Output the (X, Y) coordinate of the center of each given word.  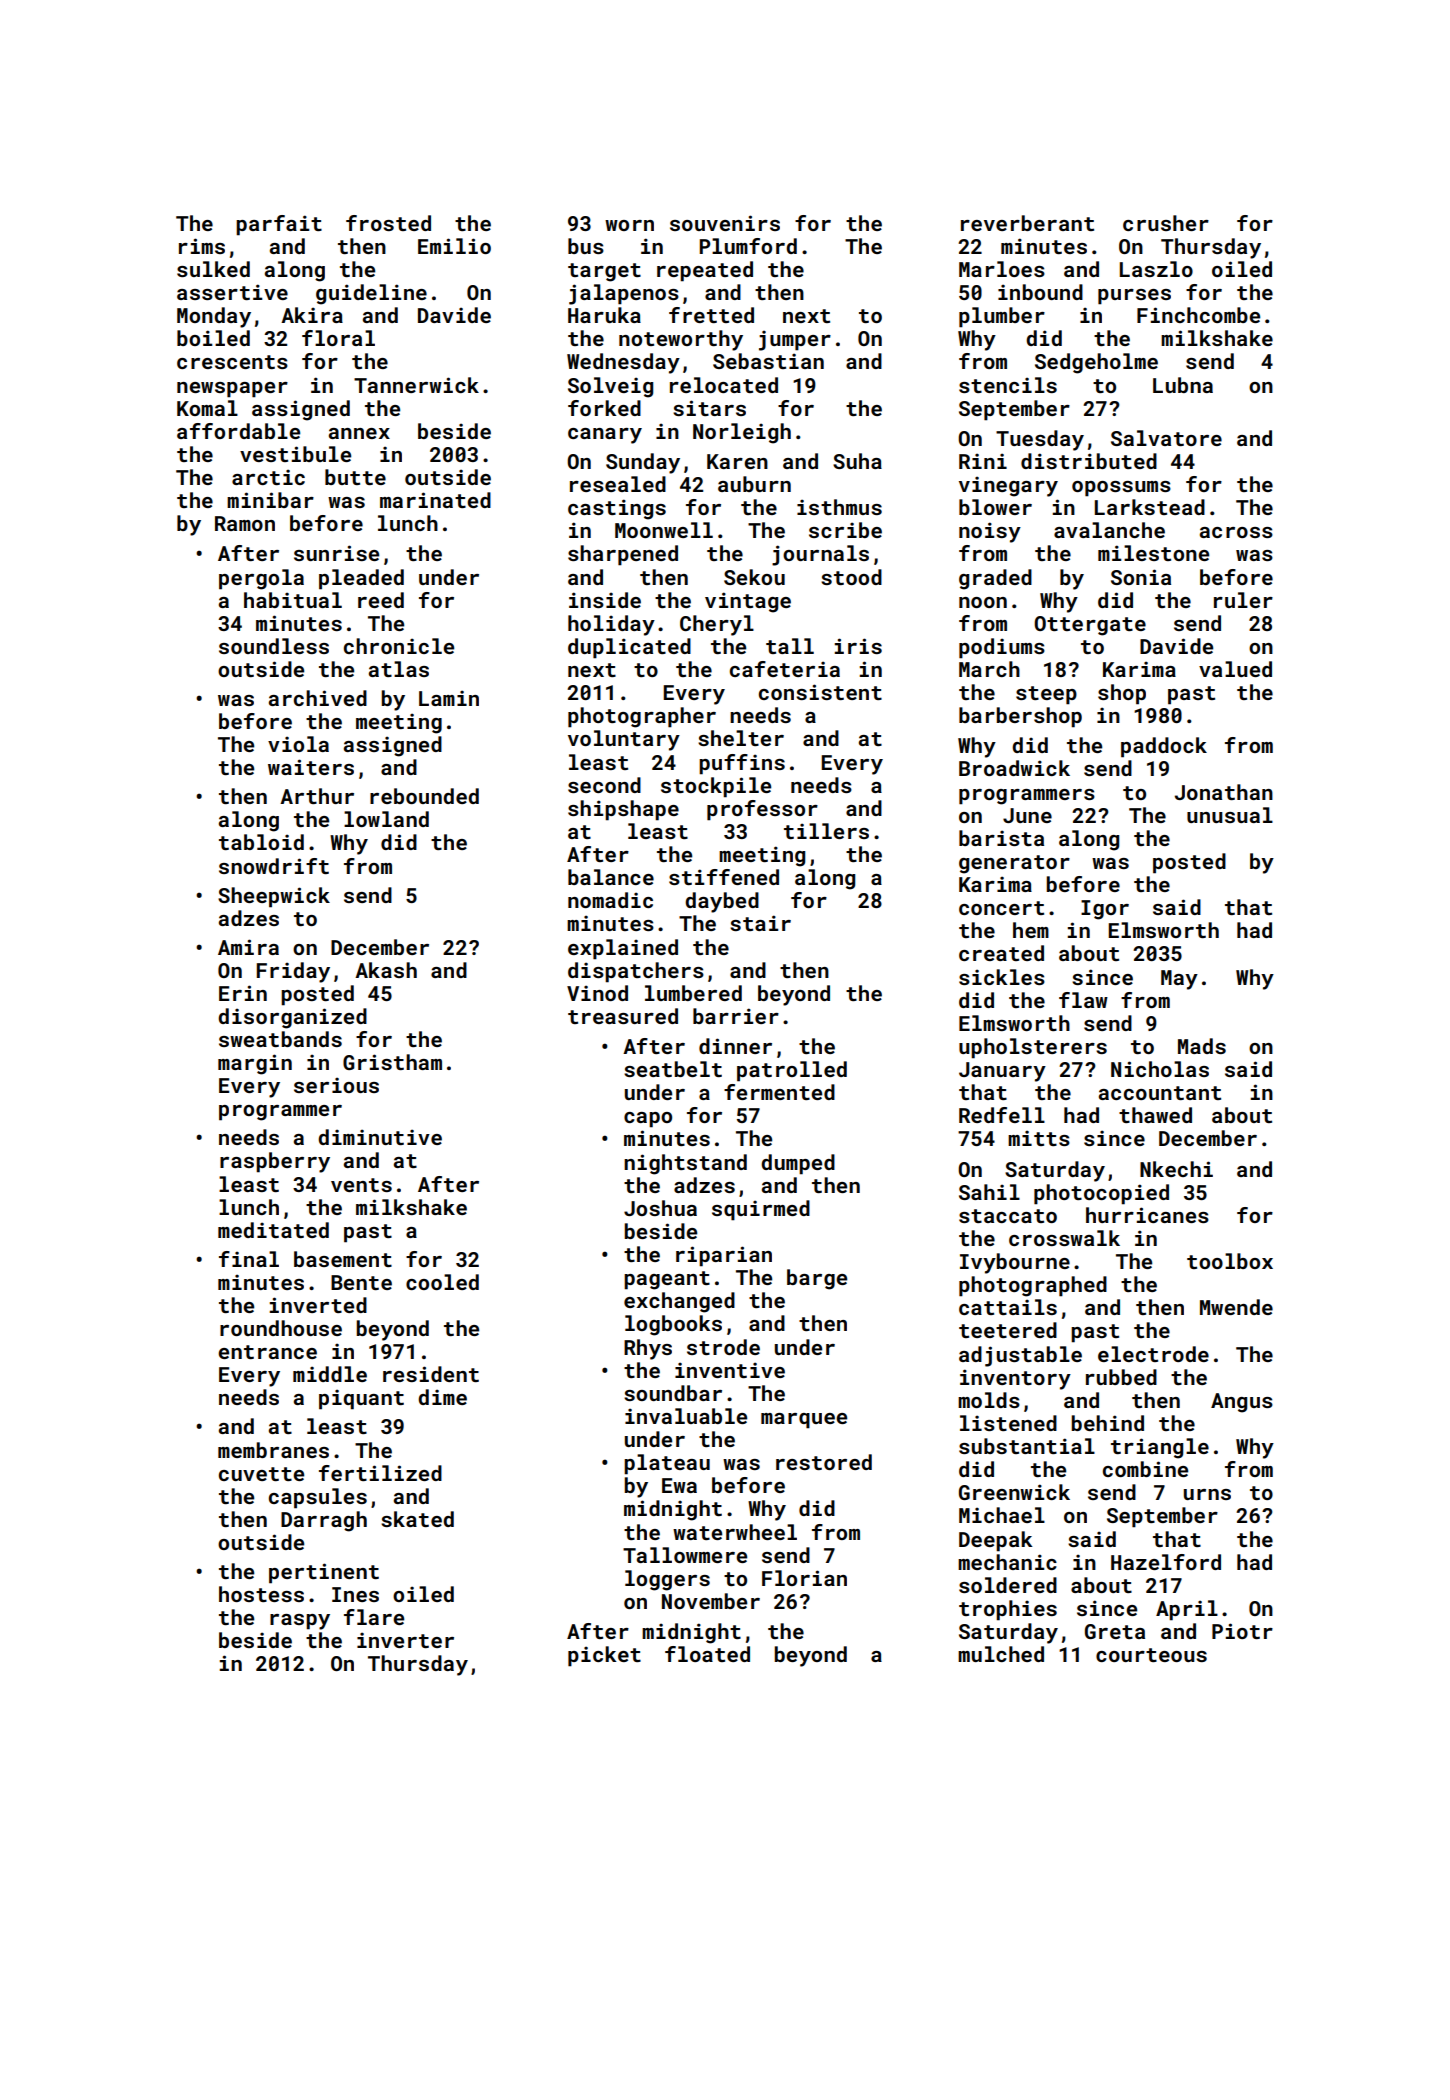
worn (629, 225)
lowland (386, 819)
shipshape (623, 810)
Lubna (1183, 385)
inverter (405, 1640)
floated (707, 1654)
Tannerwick (416, 385)
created (1001, 953)
